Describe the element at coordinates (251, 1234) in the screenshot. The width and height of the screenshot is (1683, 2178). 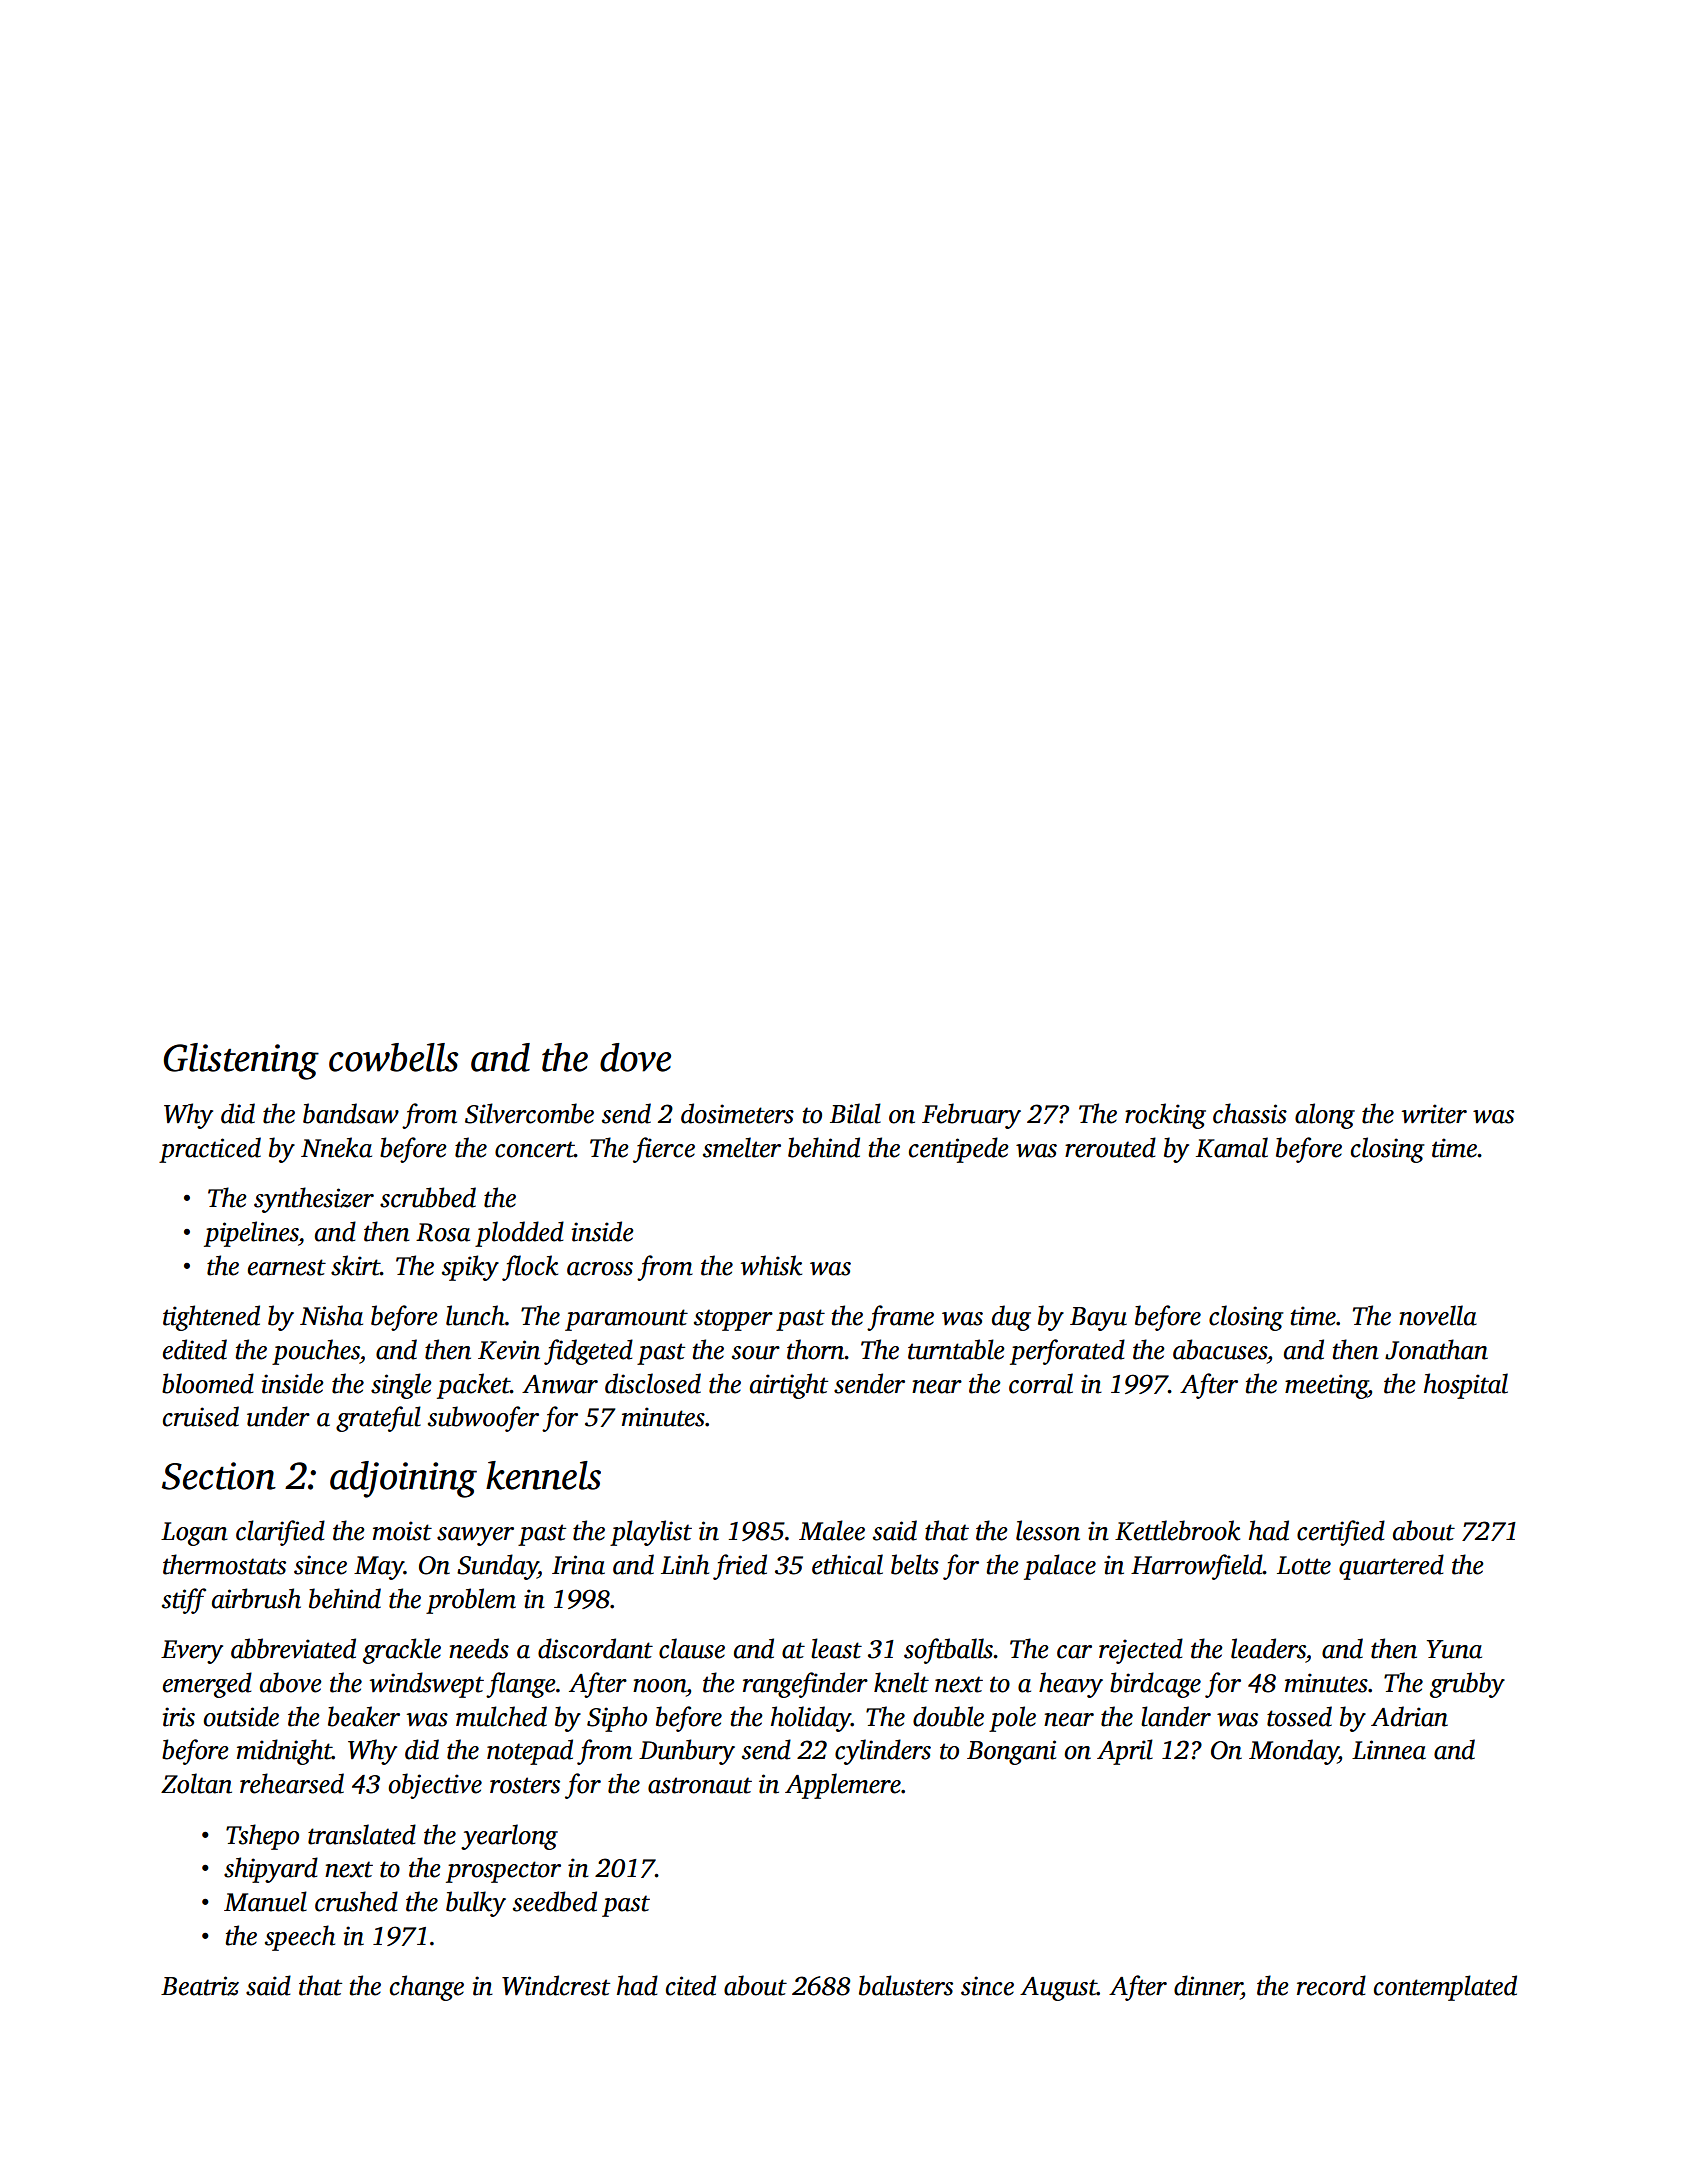
I see `pipelines` at that location.
